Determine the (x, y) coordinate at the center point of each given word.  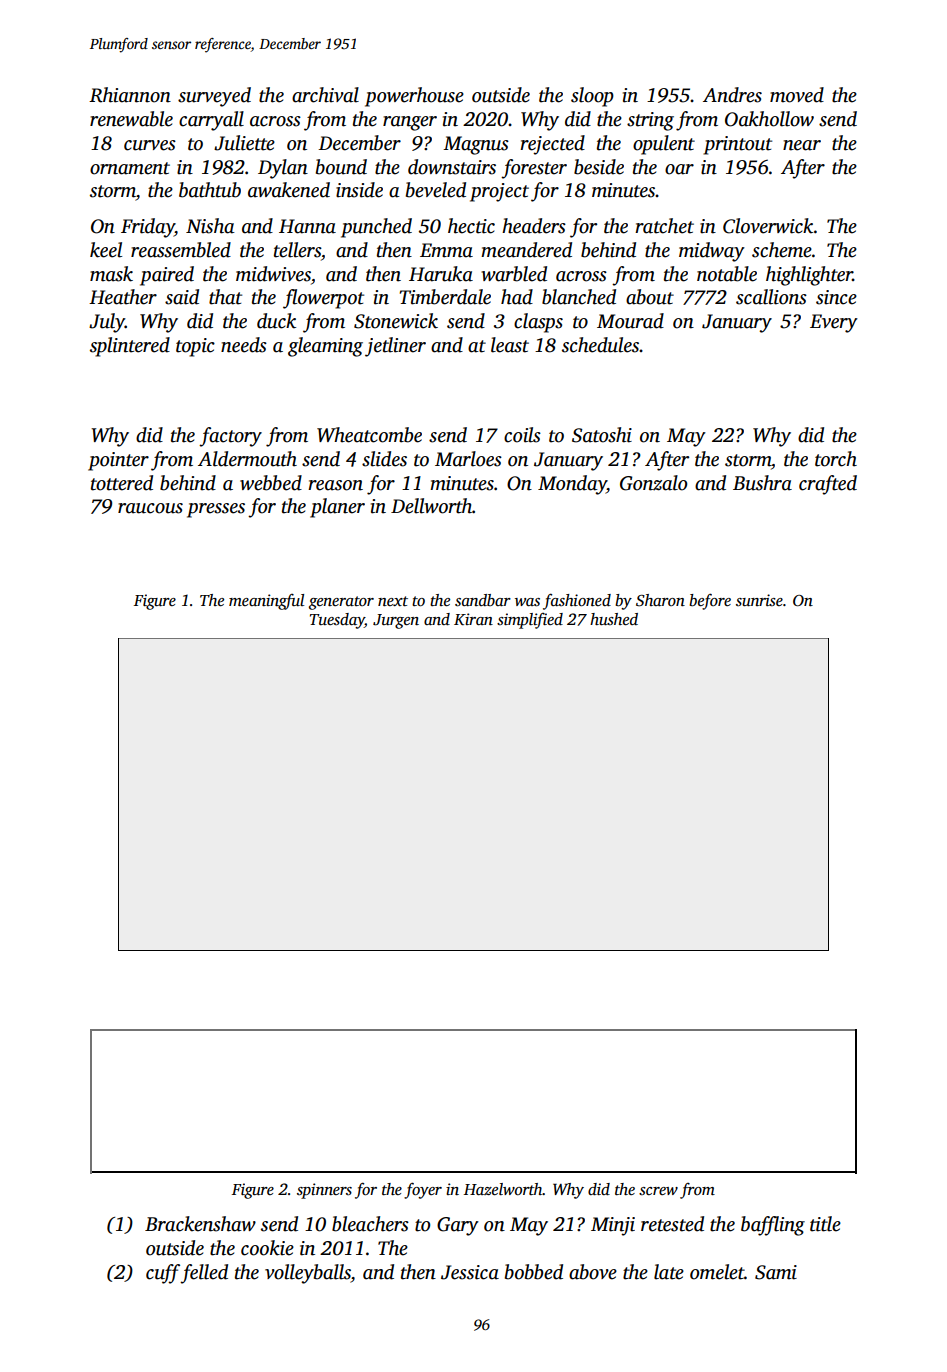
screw (658, 1191)
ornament (130, 168)
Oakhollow (769, 119)
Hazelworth (503, 1189)
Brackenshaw (200, 1224)
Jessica (470, 1272)
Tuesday (337, 621)
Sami (776, 1272)
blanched (579, 297)
